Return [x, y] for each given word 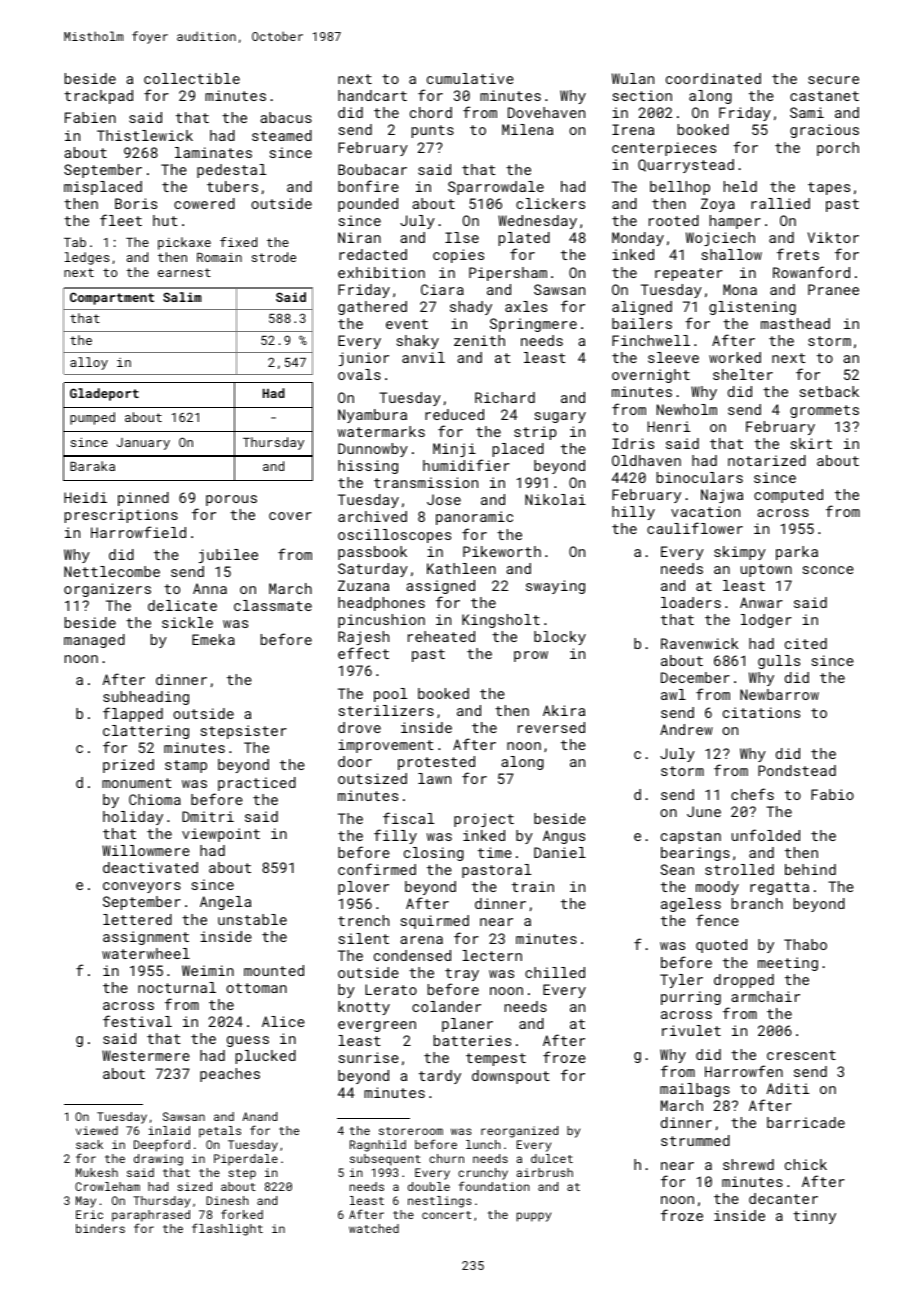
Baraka [92, 466]
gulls [779, 662]
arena [421, 940]
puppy [534, 1217]
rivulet [691, 1030]
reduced [454, 414]
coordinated [713, 78]
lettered [137, 919]
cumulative [470, 78]
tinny [814, 1217]
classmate [273, 605]
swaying [555, 587]
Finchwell [651, 340]
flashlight [227, 1229]
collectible [192, 78]
